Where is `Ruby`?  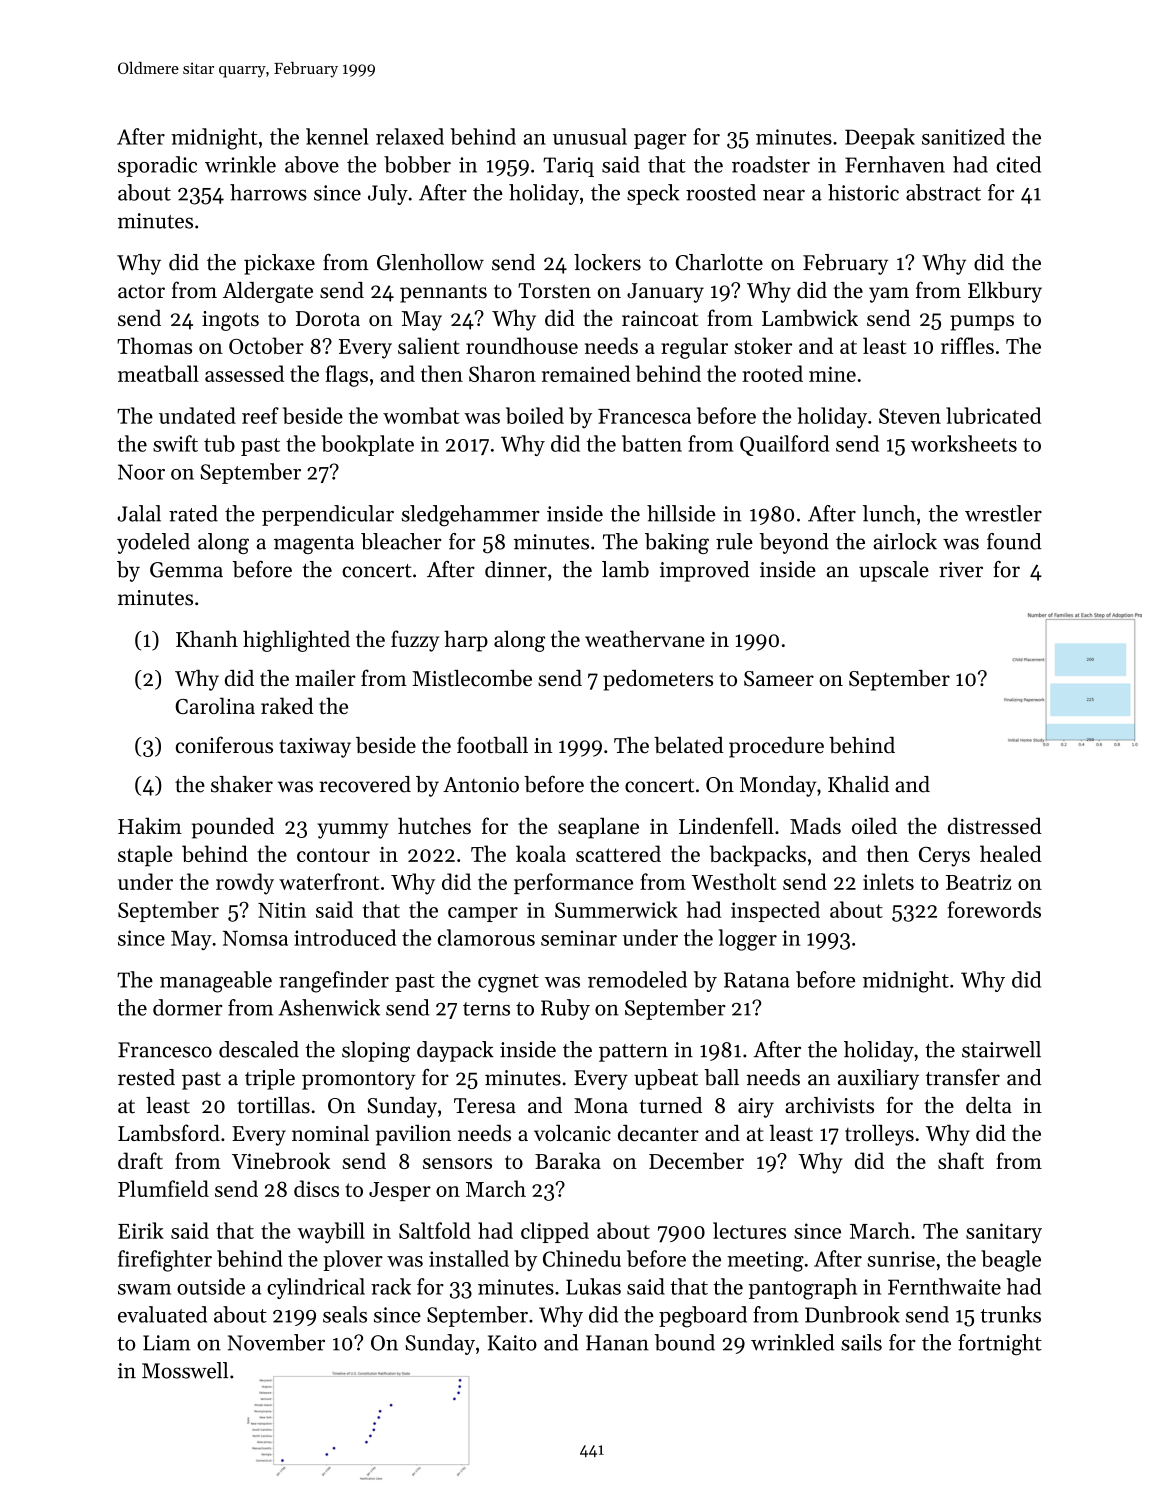
Ruby is located at coordinates (565, 1009).
